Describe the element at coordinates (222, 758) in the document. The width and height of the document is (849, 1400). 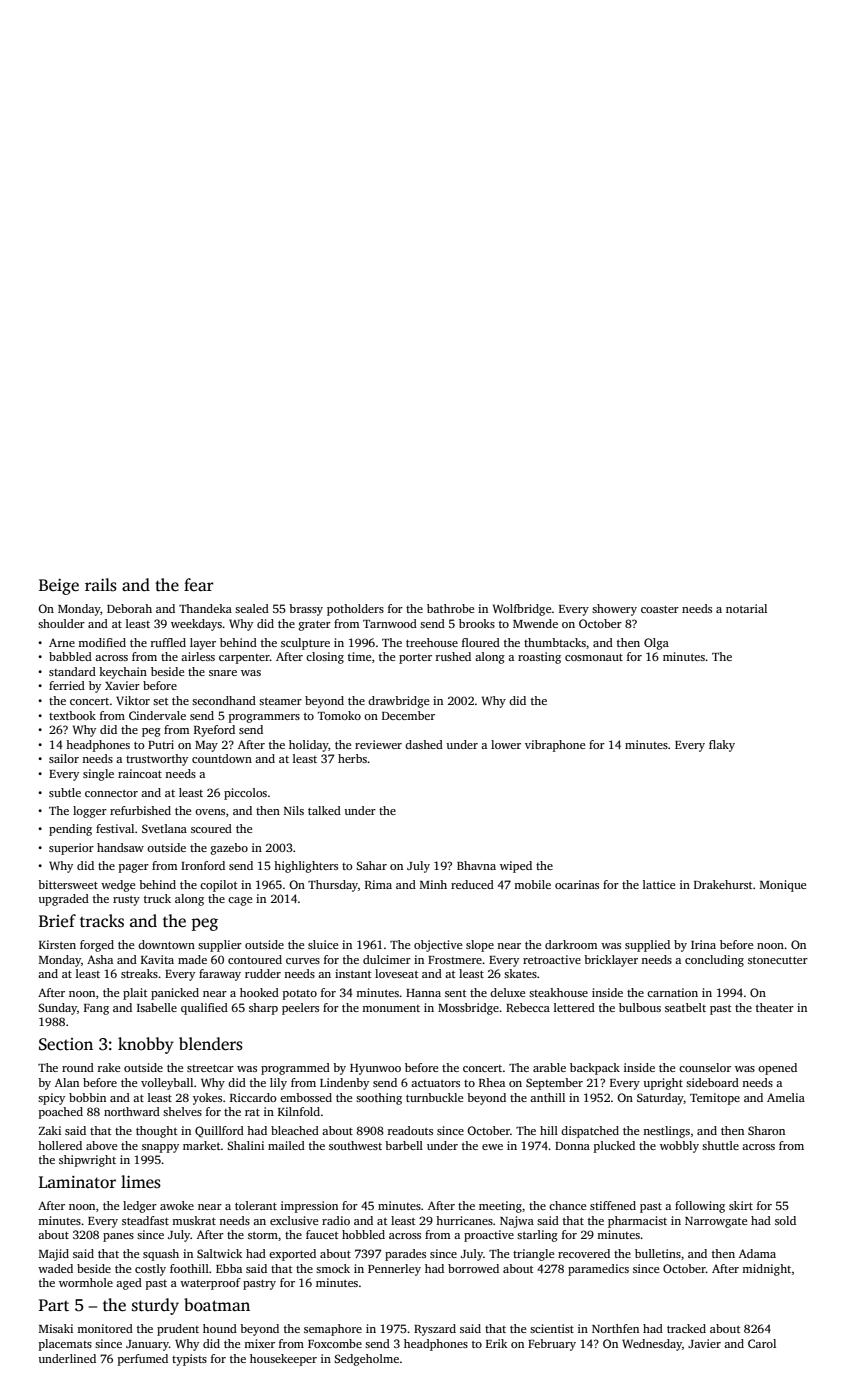
I see `countdown` at that location.
